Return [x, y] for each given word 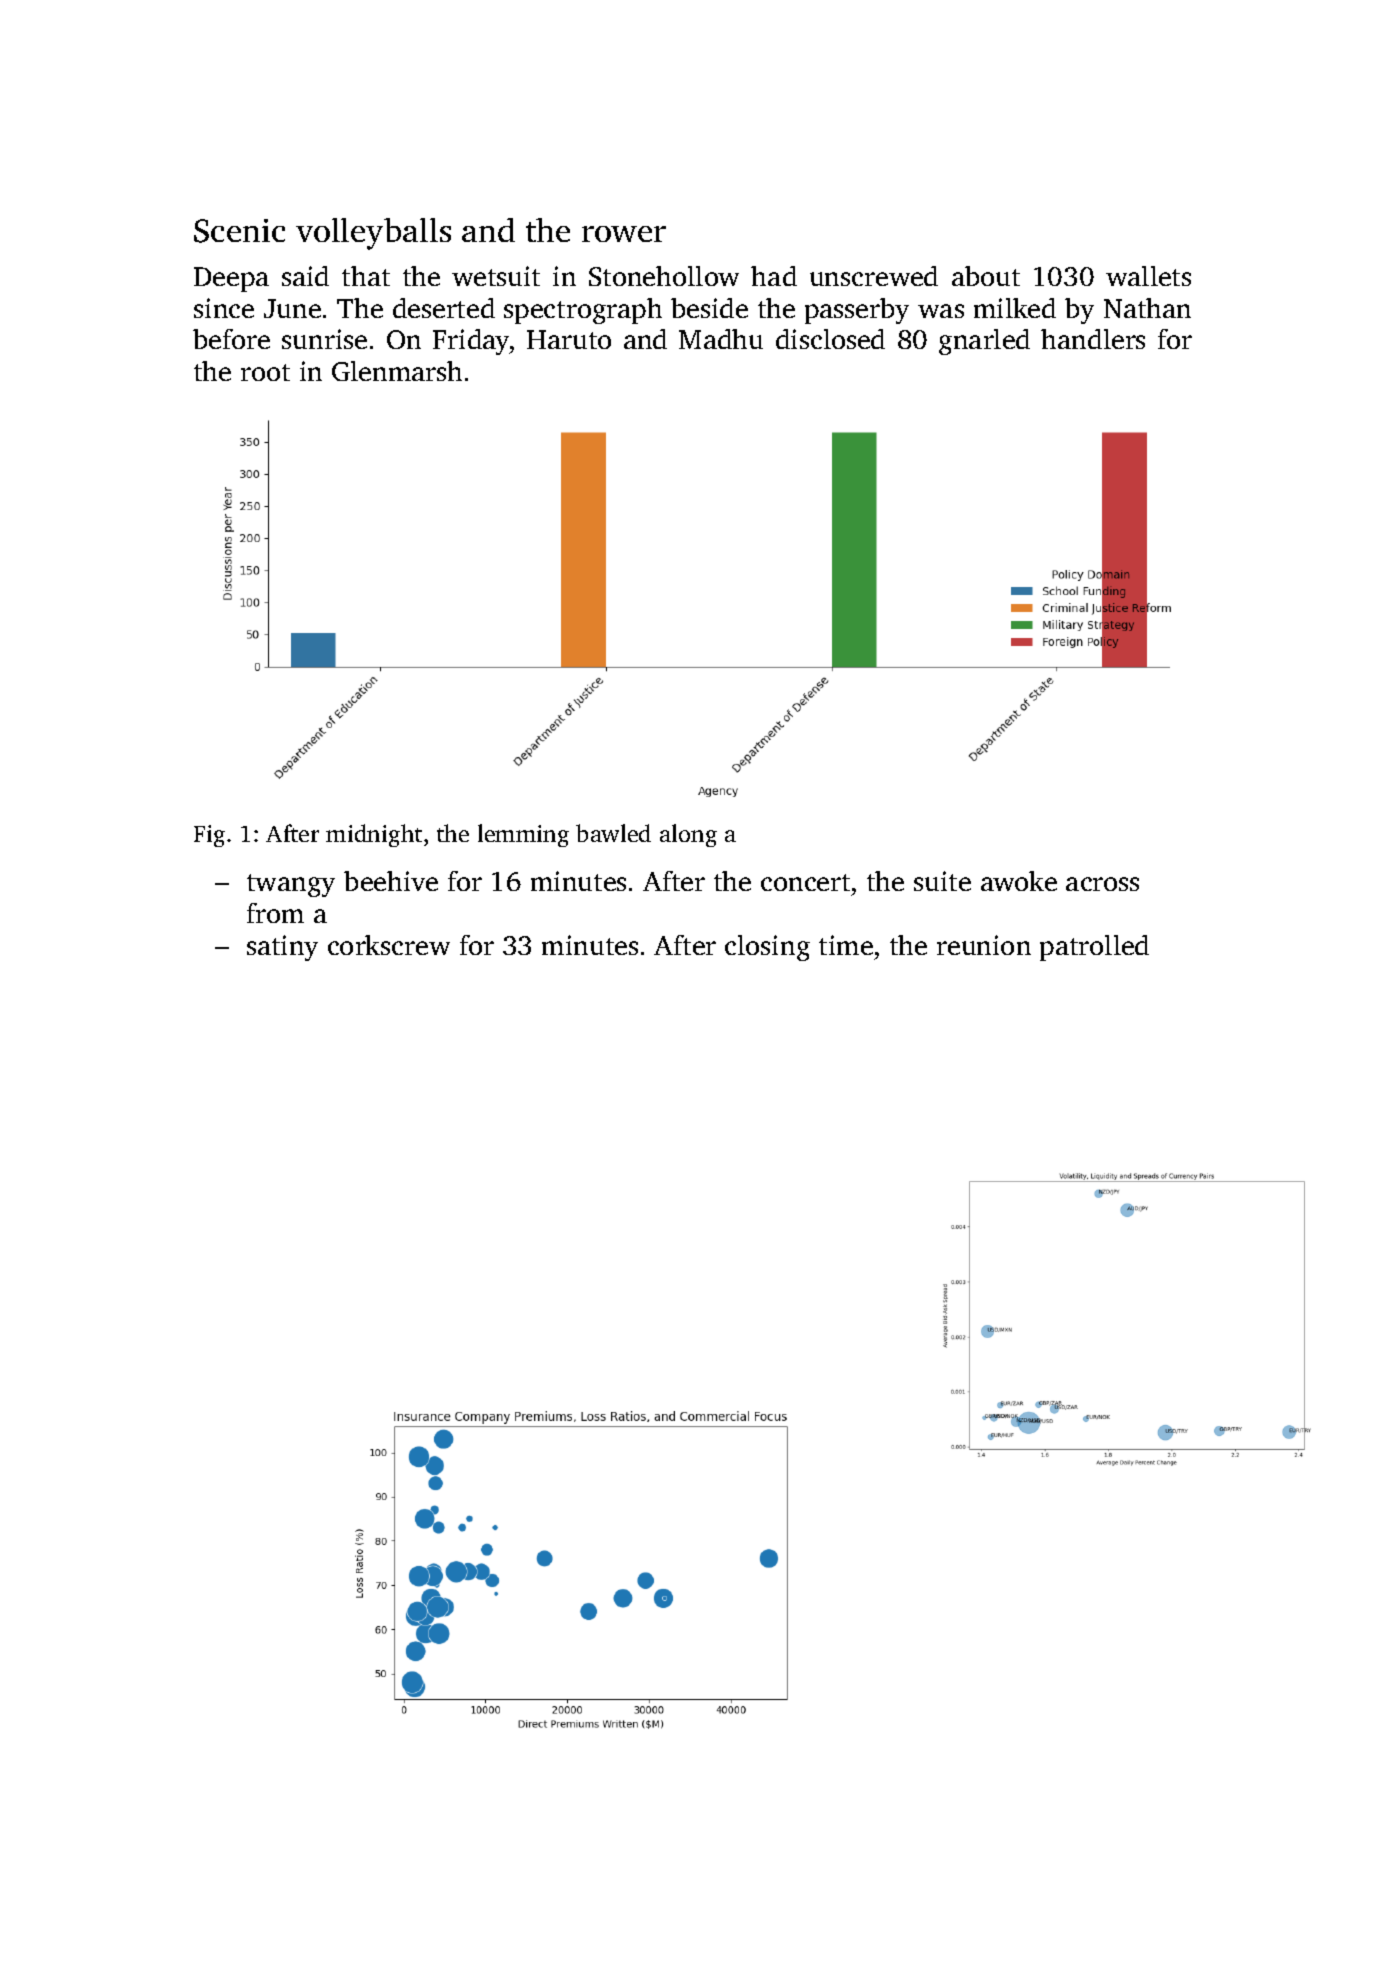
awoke [1019, 881]
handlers [1093, 339]
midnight [374, 835]
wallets [1148, 276]
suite [942, 881]
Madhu [721, 339]
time [846, 945]
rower [624, 234]
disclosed [830, 339]
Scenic [239, 231]
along [688, 835]
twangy [291, 885]
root [265, 372]
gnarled [984, 342]
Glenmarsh [397, 371]
